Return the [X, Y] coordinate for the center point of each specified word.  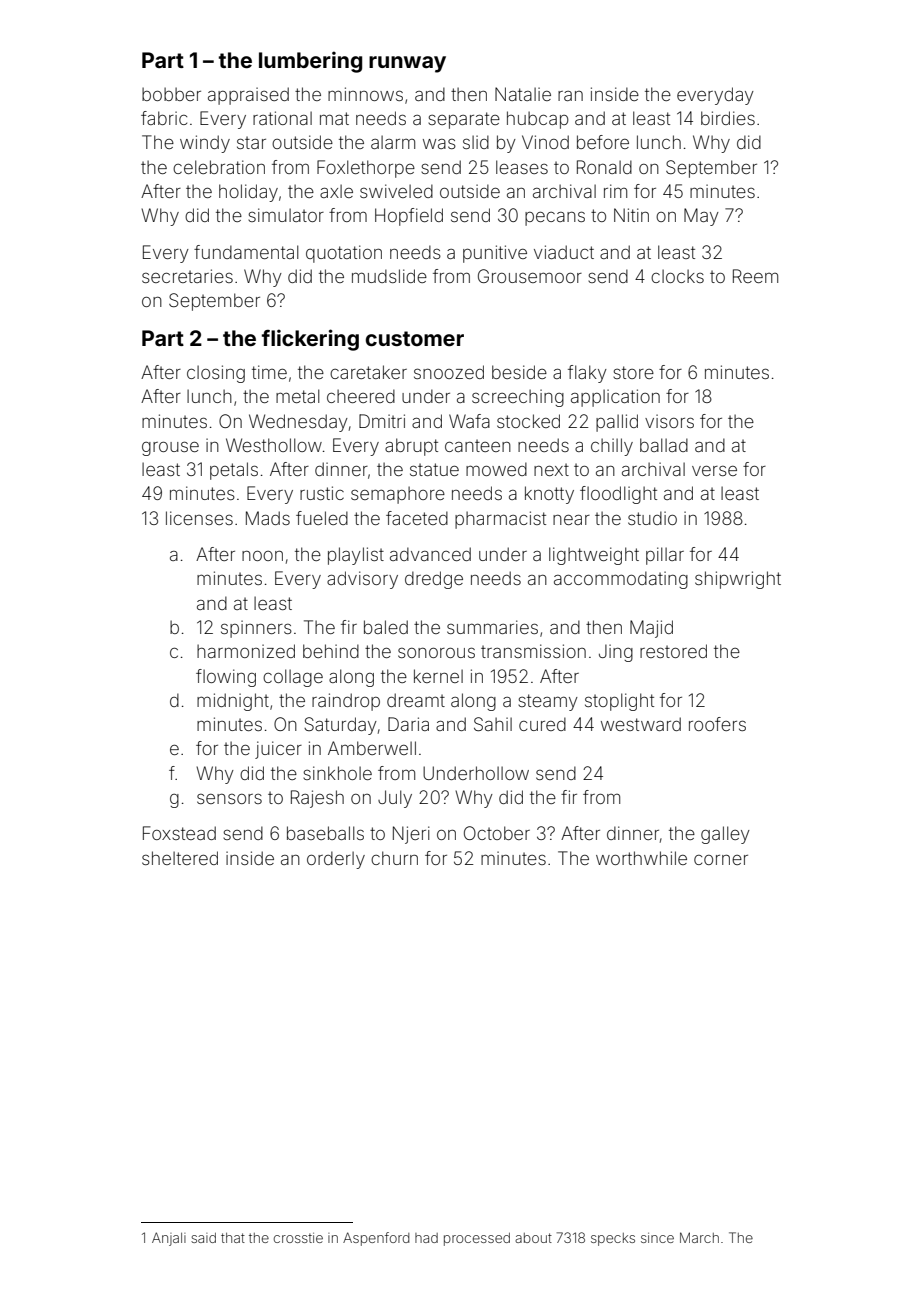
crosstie [298, 1238]
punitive [495, 254]
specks [613, 1239]
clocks [677, 276]
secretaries [187, 276]
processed [477, 1239]
